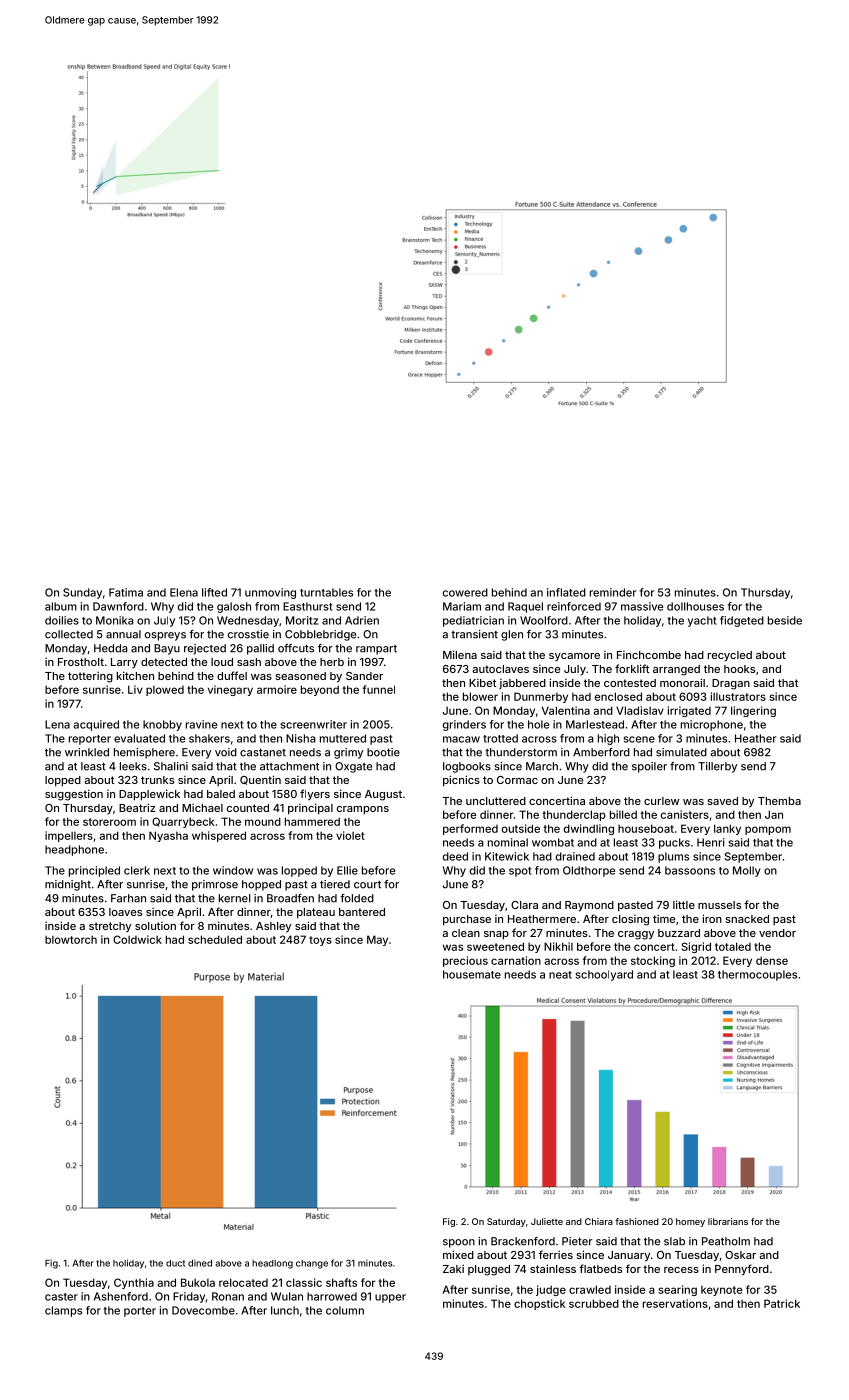 Image resolution: width=849 pixels, height=1400 pixels. Describe the element at coordinates (779, 801) in the screenshot. I see `Themba` at that location.
